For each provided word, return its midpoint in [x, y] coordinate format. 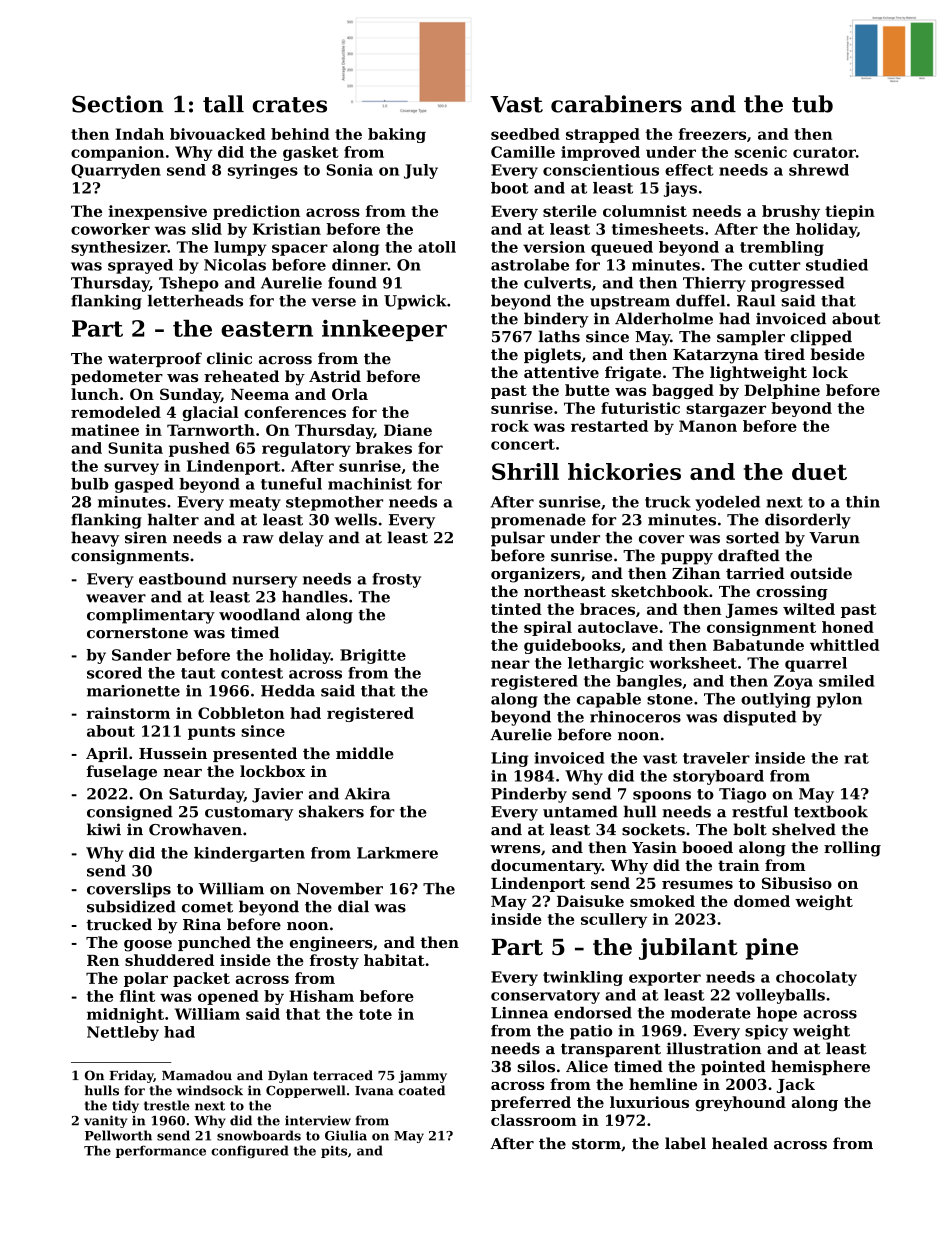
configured [249, 1151]
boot [509, 188]
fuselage [122, 773]
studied [837, 265]
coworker [110, 229]
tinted [516, 609]
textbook [831, 811]
